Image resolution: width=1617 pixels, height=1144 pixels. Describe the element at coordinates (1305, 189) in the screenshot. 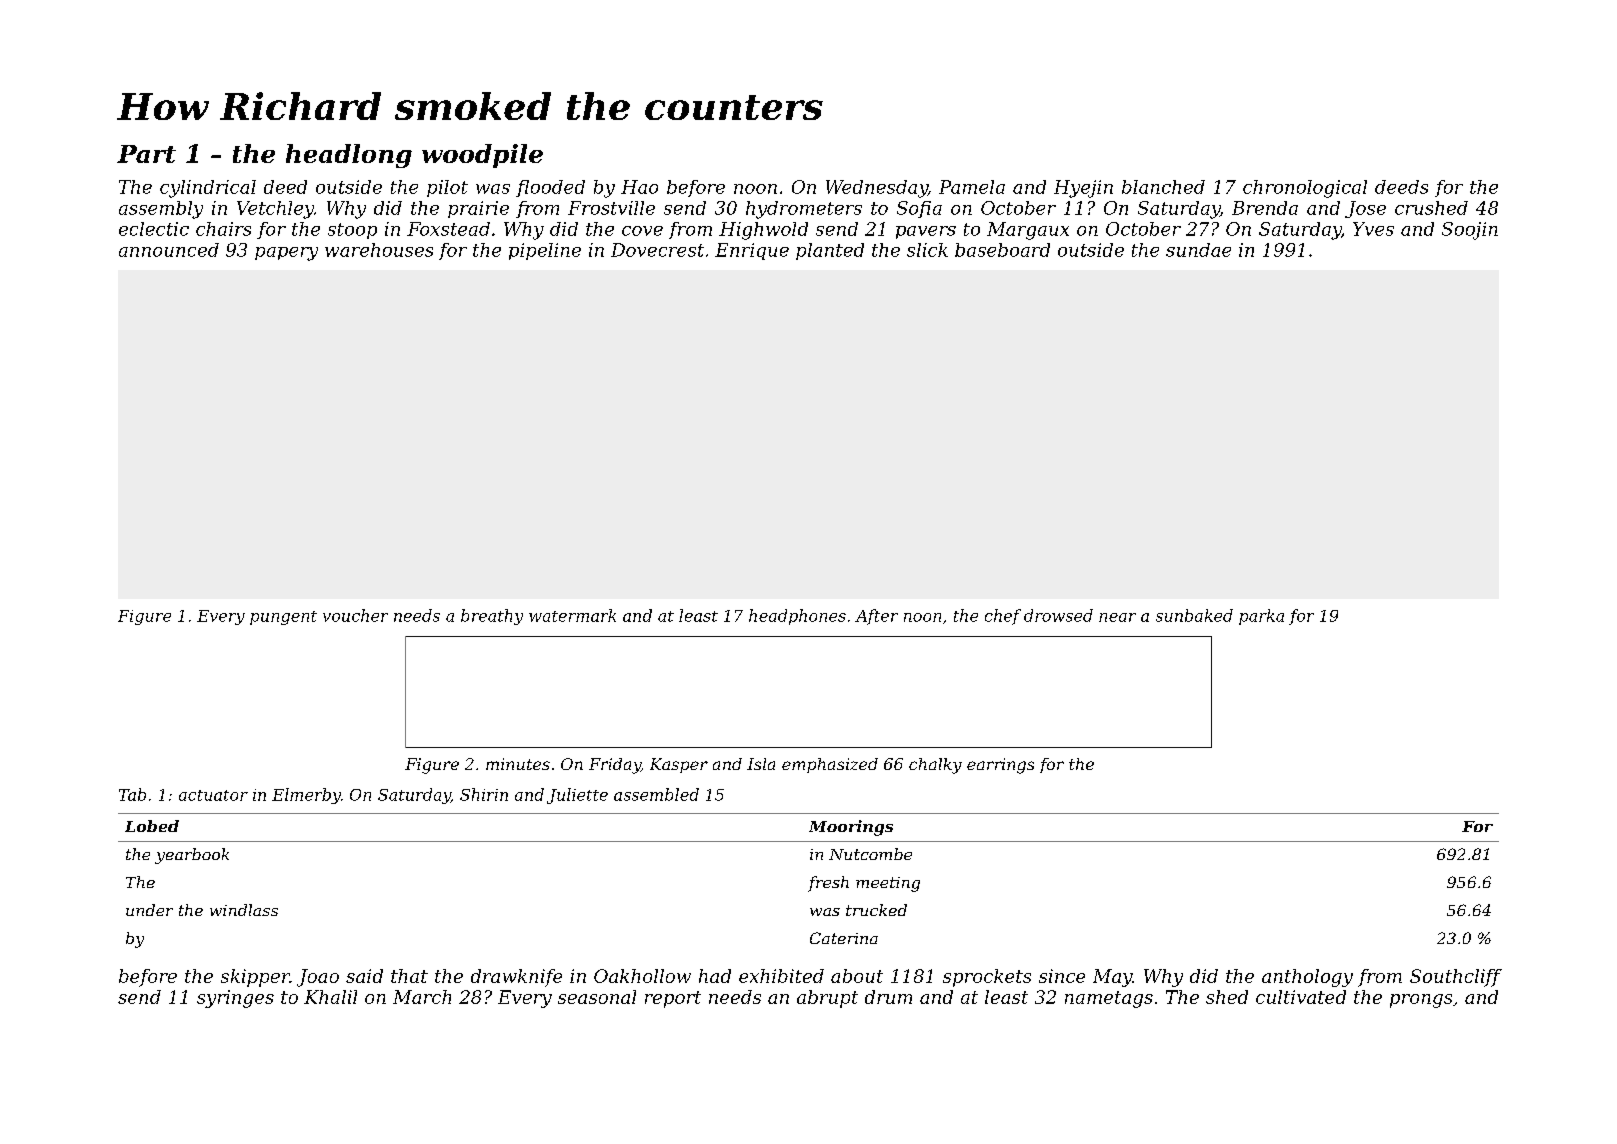

I see `chronological` at that location.
